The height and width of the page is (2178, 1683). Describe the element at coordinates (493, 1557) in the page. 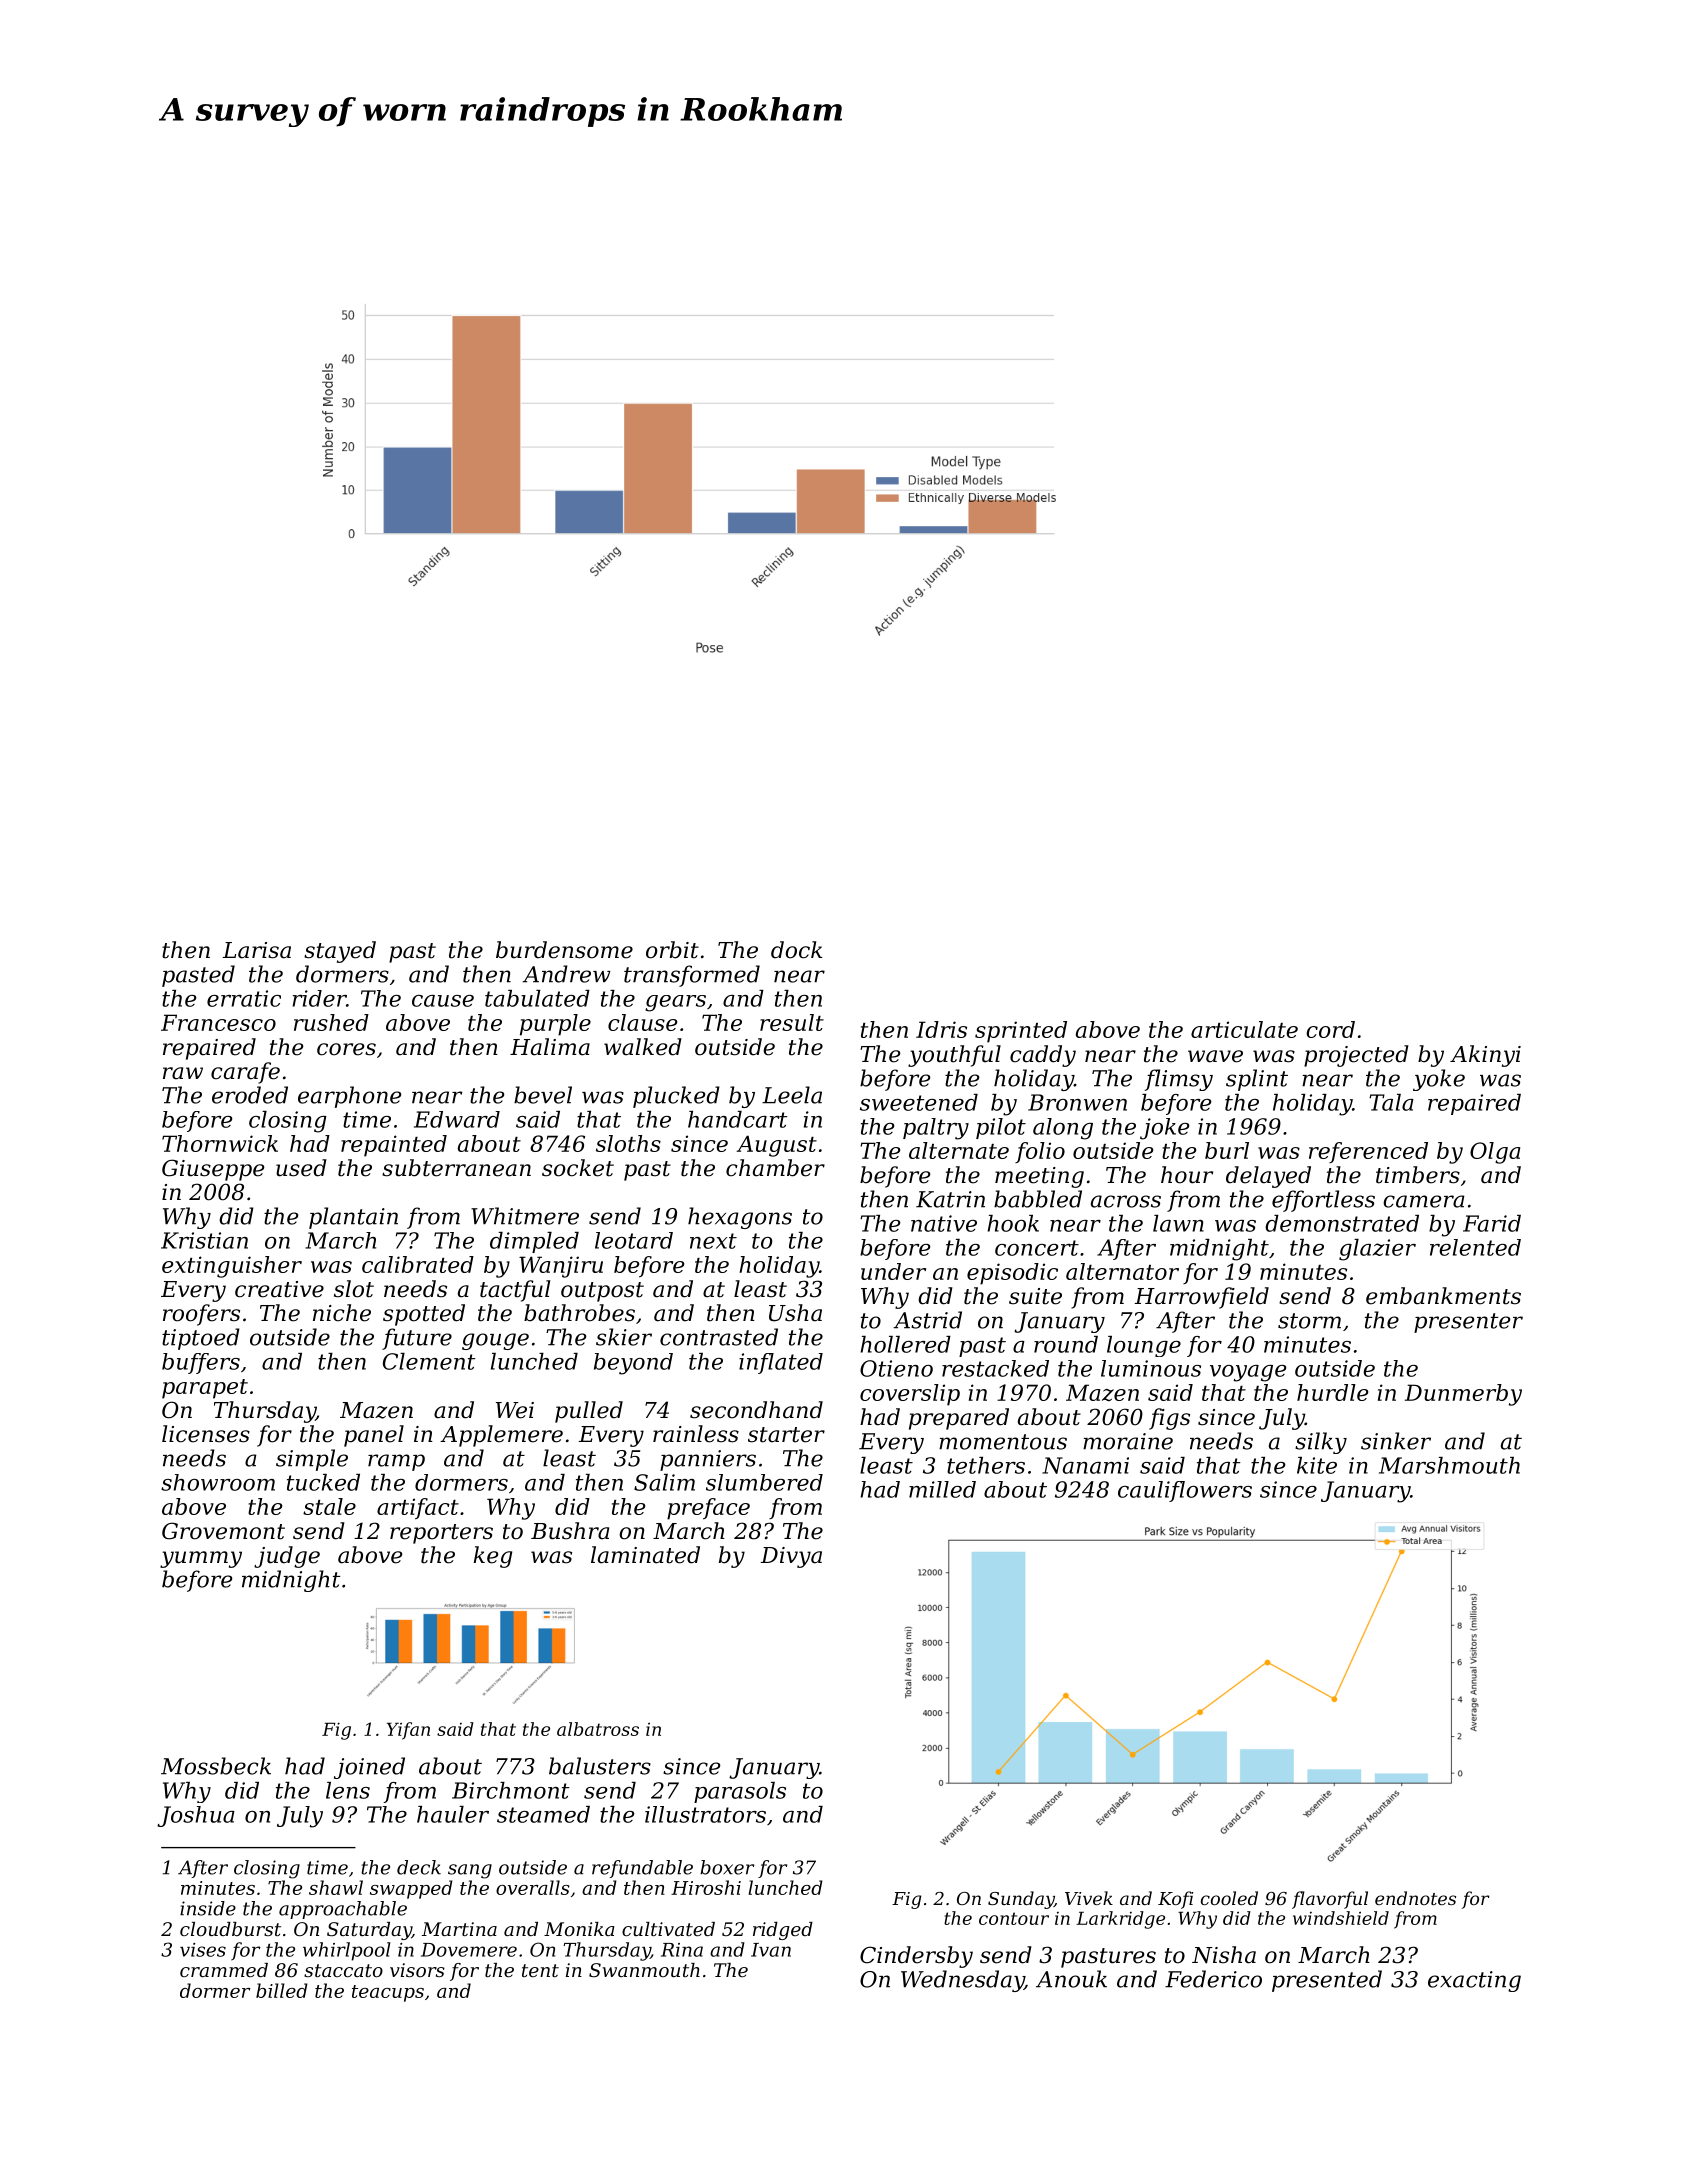

I see `keg` at that location.
